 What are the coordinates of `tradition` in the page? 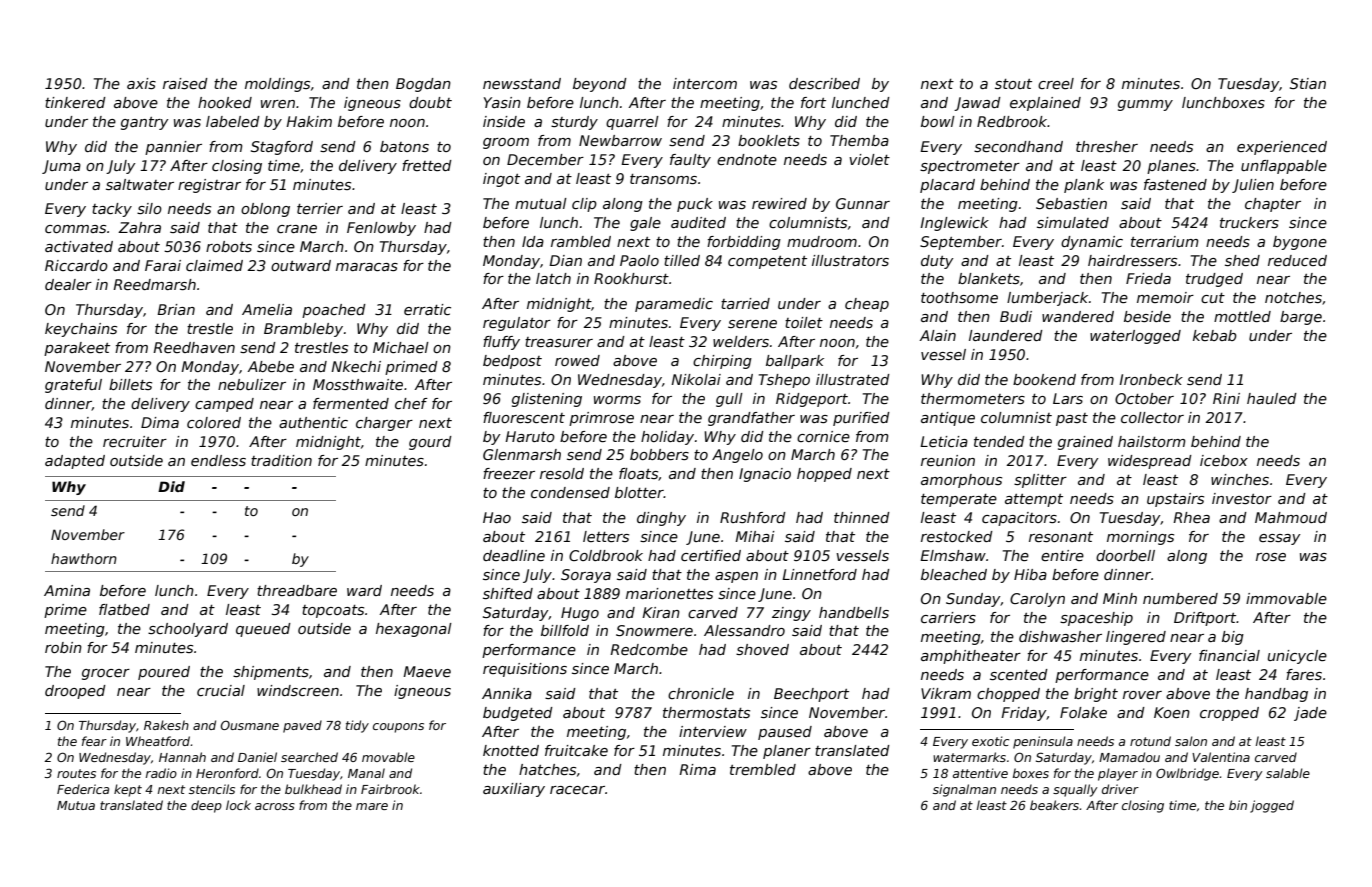 It's located at (281, 460).
